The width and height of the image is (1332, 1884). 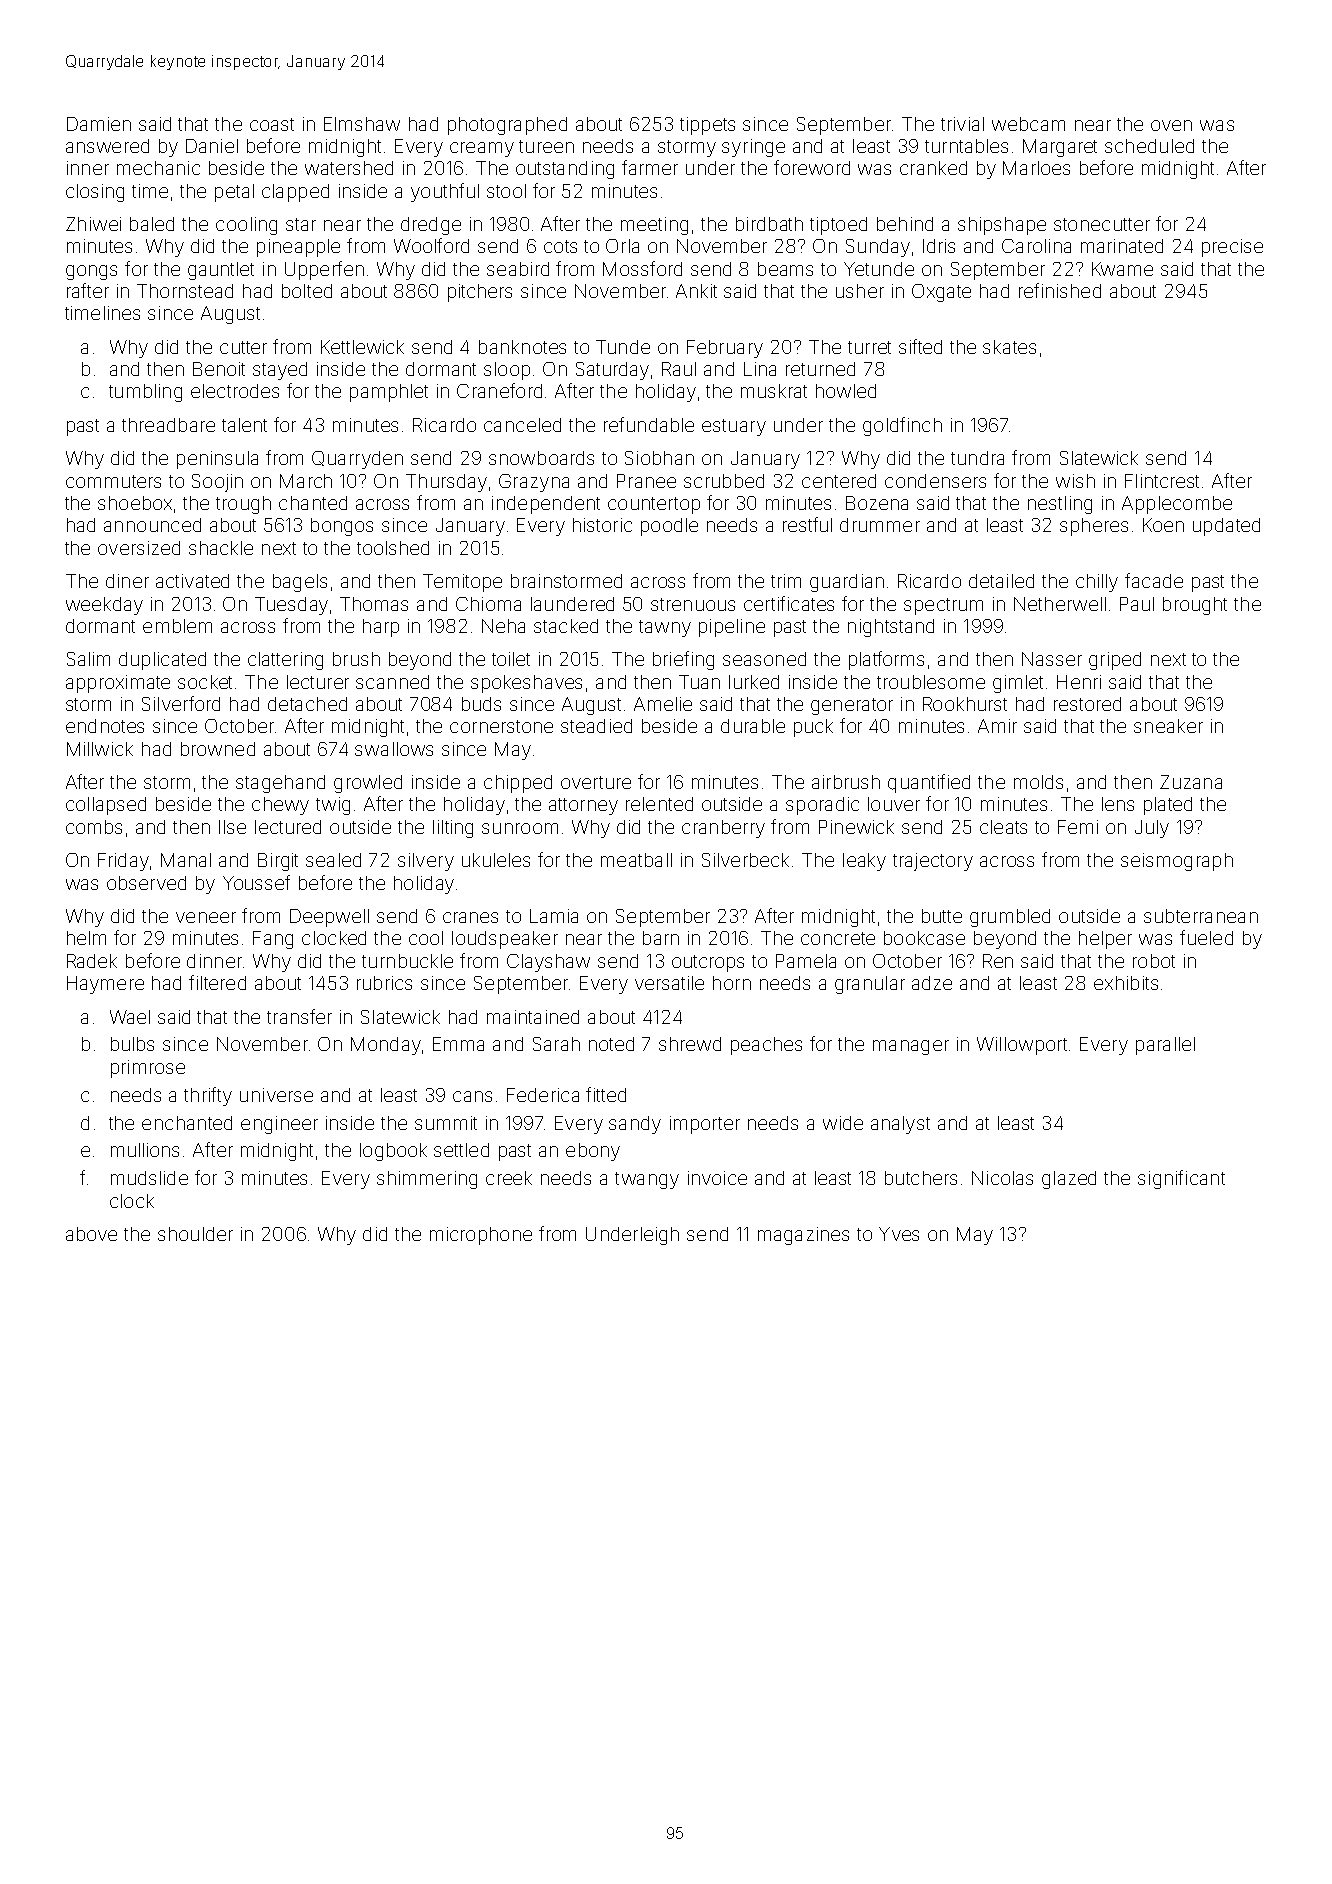 I want to click on above, so click(x=91, y=1234).
